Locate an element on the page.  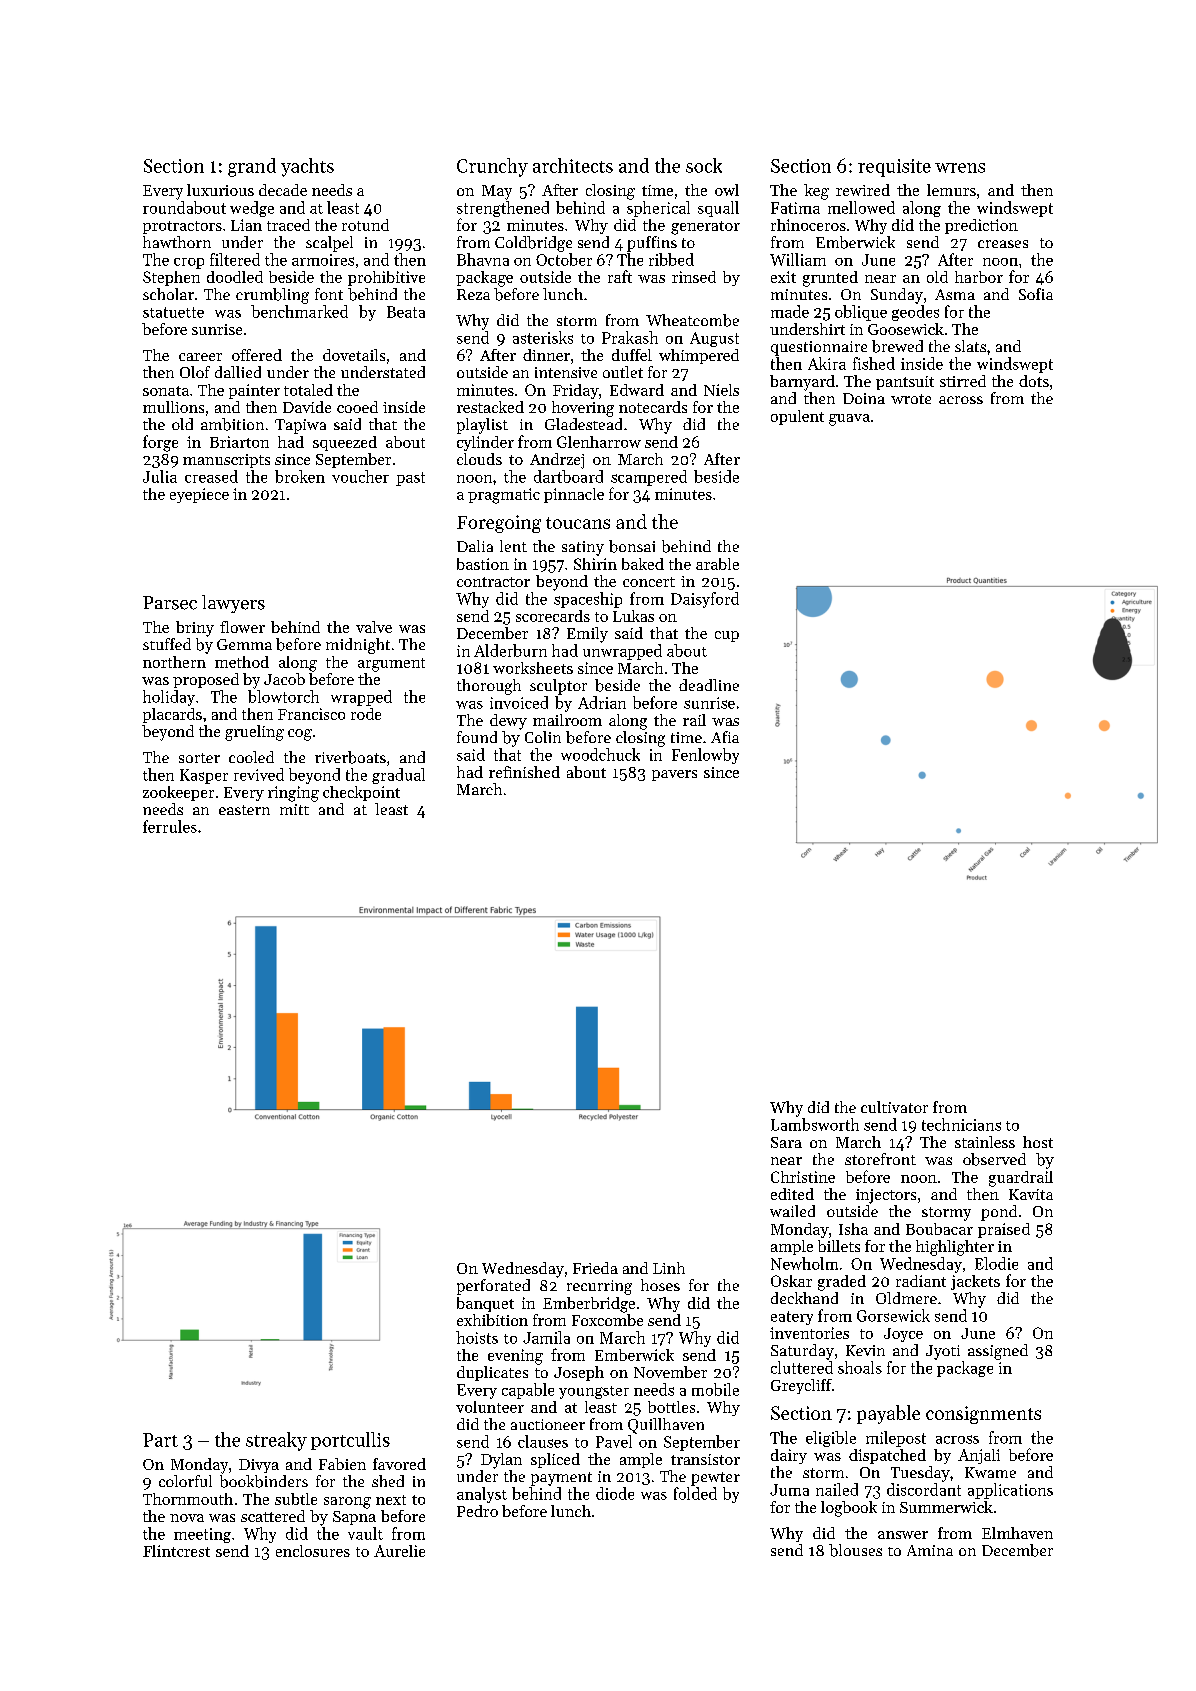
perforated is located at coordinates (493, 1287).
